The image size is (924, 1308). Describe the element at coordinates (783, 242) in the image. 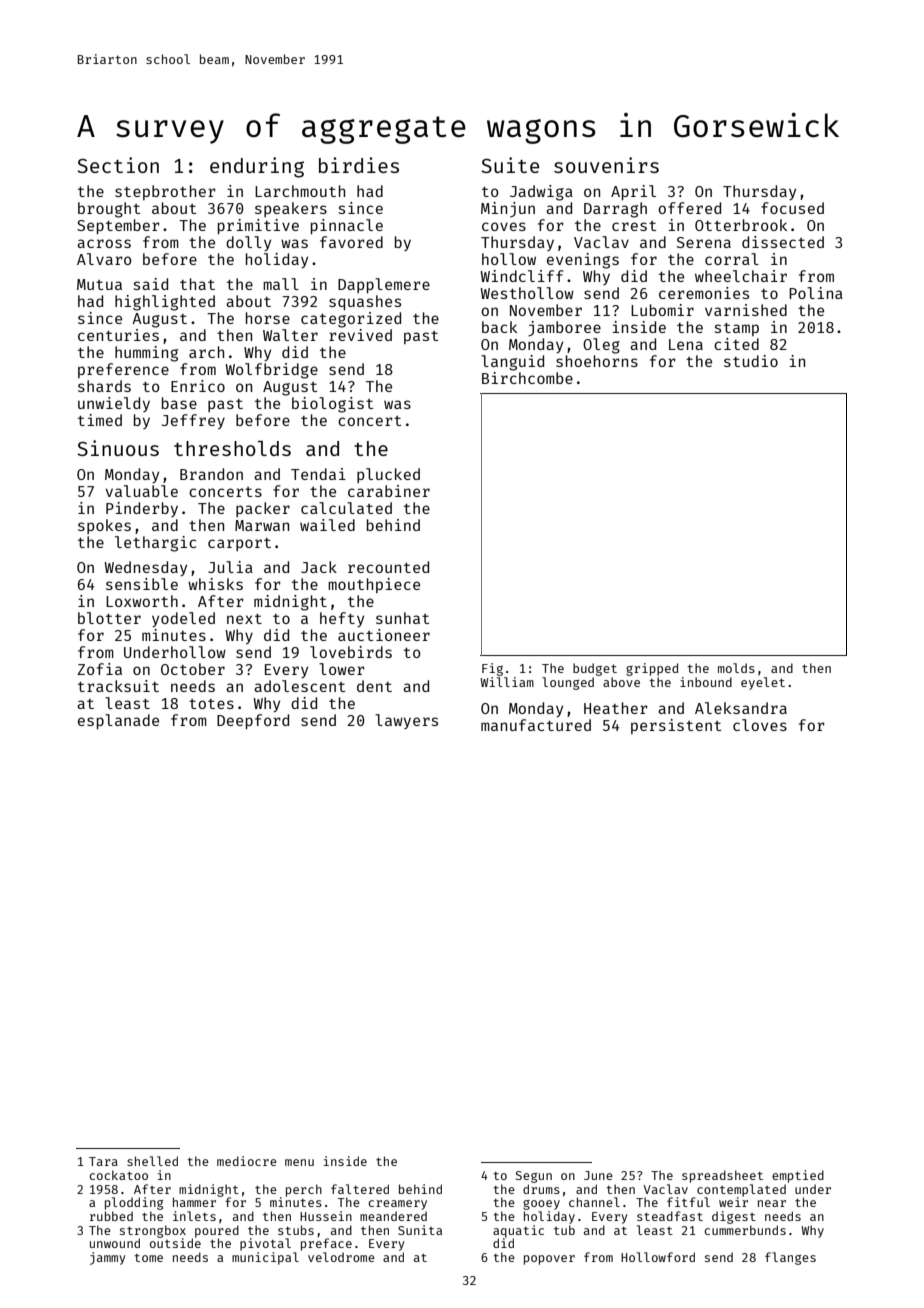

I see `dissected` at that location.
